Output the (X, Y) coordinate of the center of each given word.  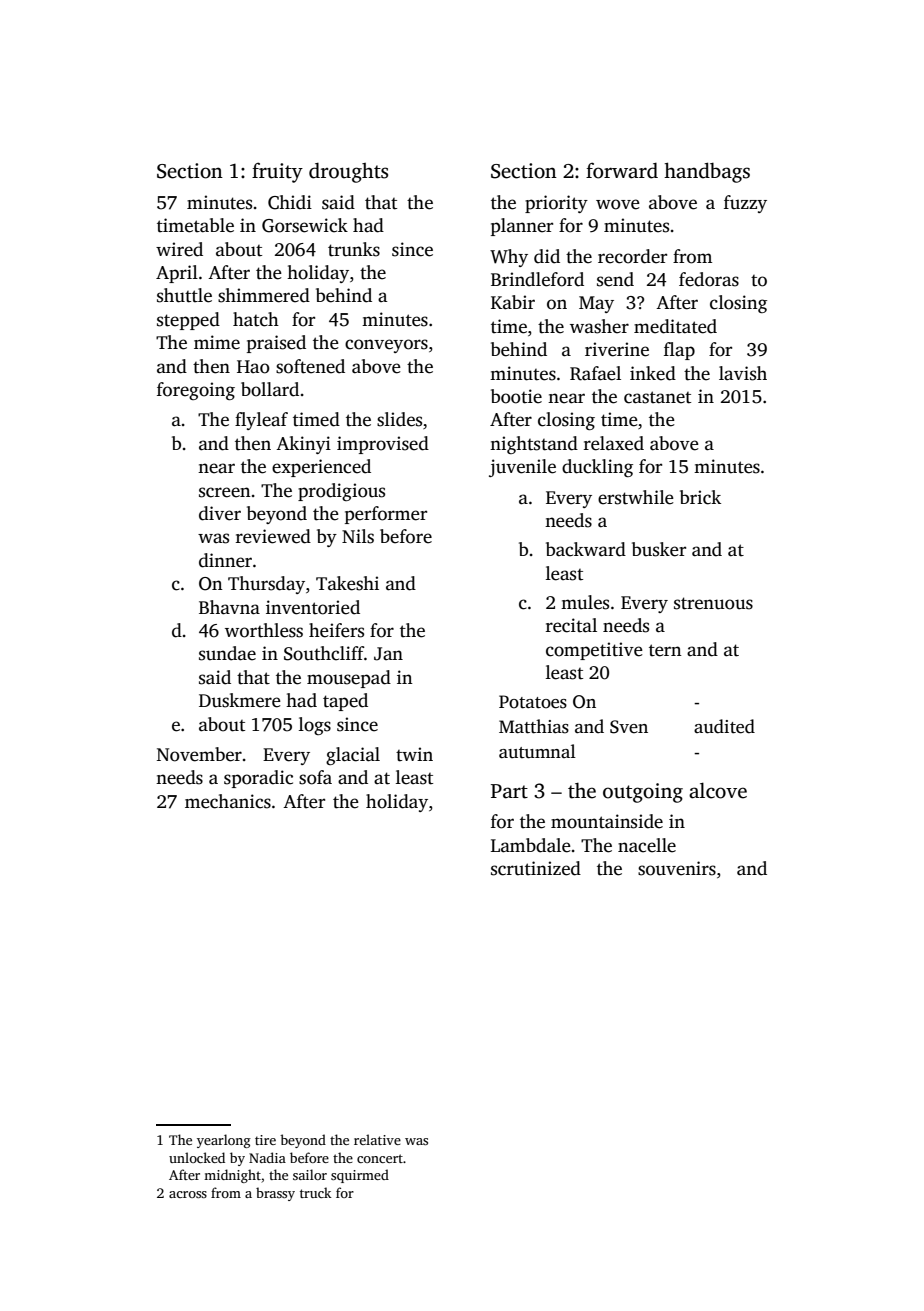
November (199, 754)
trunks (354, 249)
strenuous (713, 603)
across (188, 1194)
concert (380, 1158)
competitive (594, 651)
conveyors (386, 346)
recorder (632, 256)
